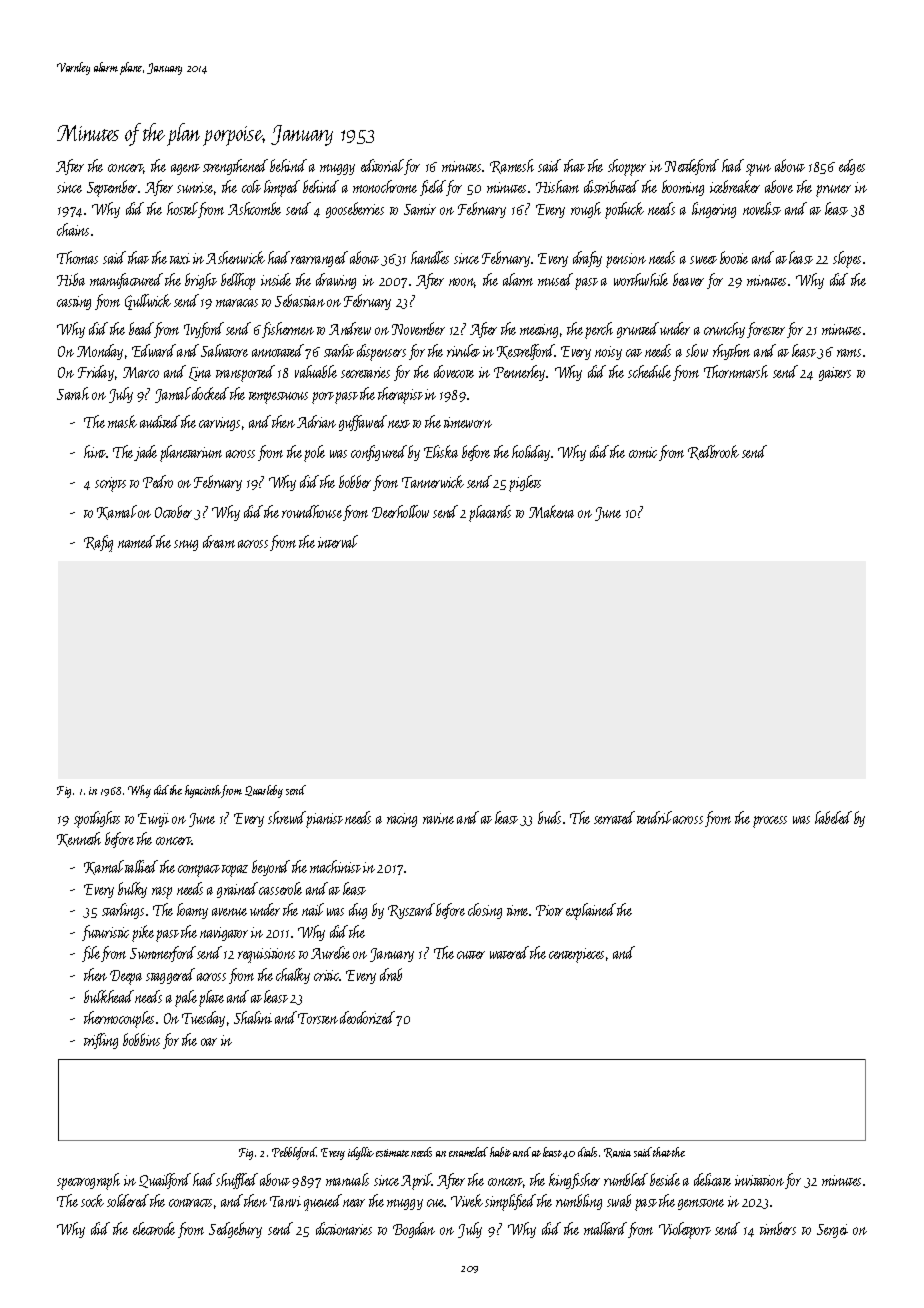 The image size is (924, 1308). What do you see at coordinates (154, 1228) in the image?
I see `electrode` at bounding box center [154, 1228].
